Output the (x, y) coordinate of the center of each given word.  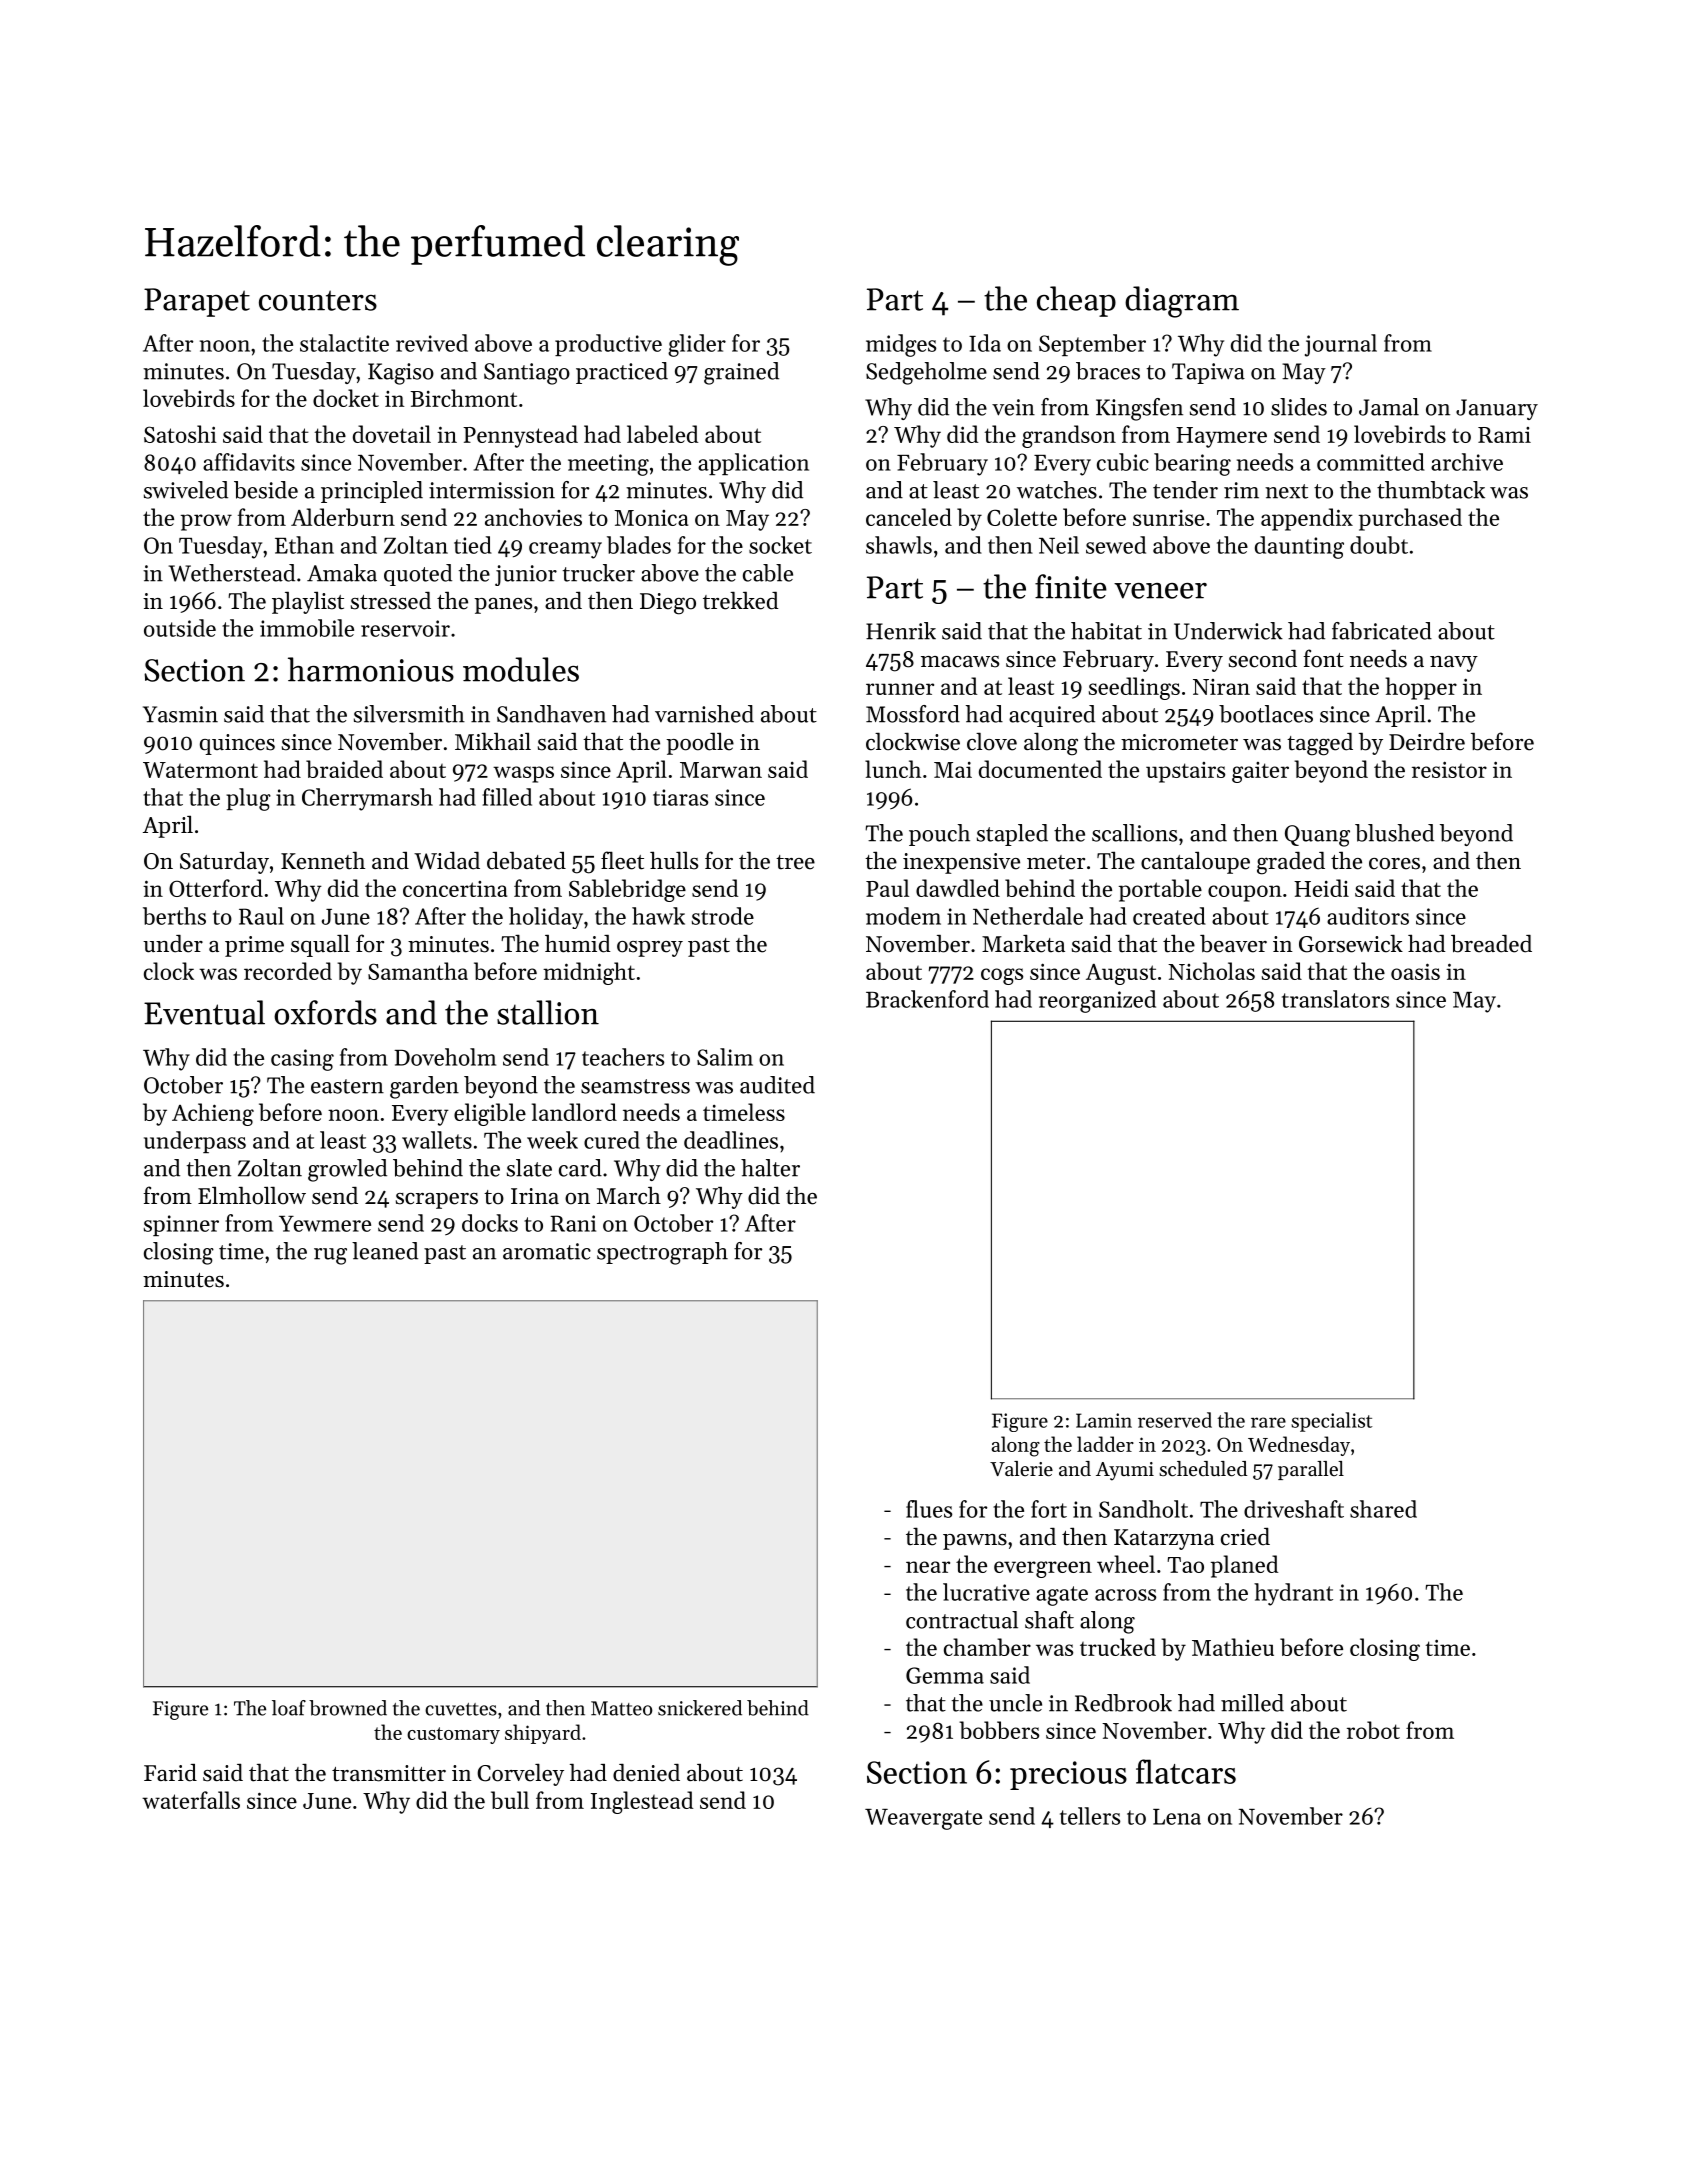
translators (1335, 999)
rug (330, 1256)
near (928, 1567)
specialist (1332, 1422)
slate (529, 1168)
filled (507, 797)
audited (777, 1085)
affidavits (249, 462)
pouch (939, 835)
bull (510, 1800)
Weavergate (923, 1819)
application (753, 464)
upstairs (1185, 772)
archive (1467, 462)
